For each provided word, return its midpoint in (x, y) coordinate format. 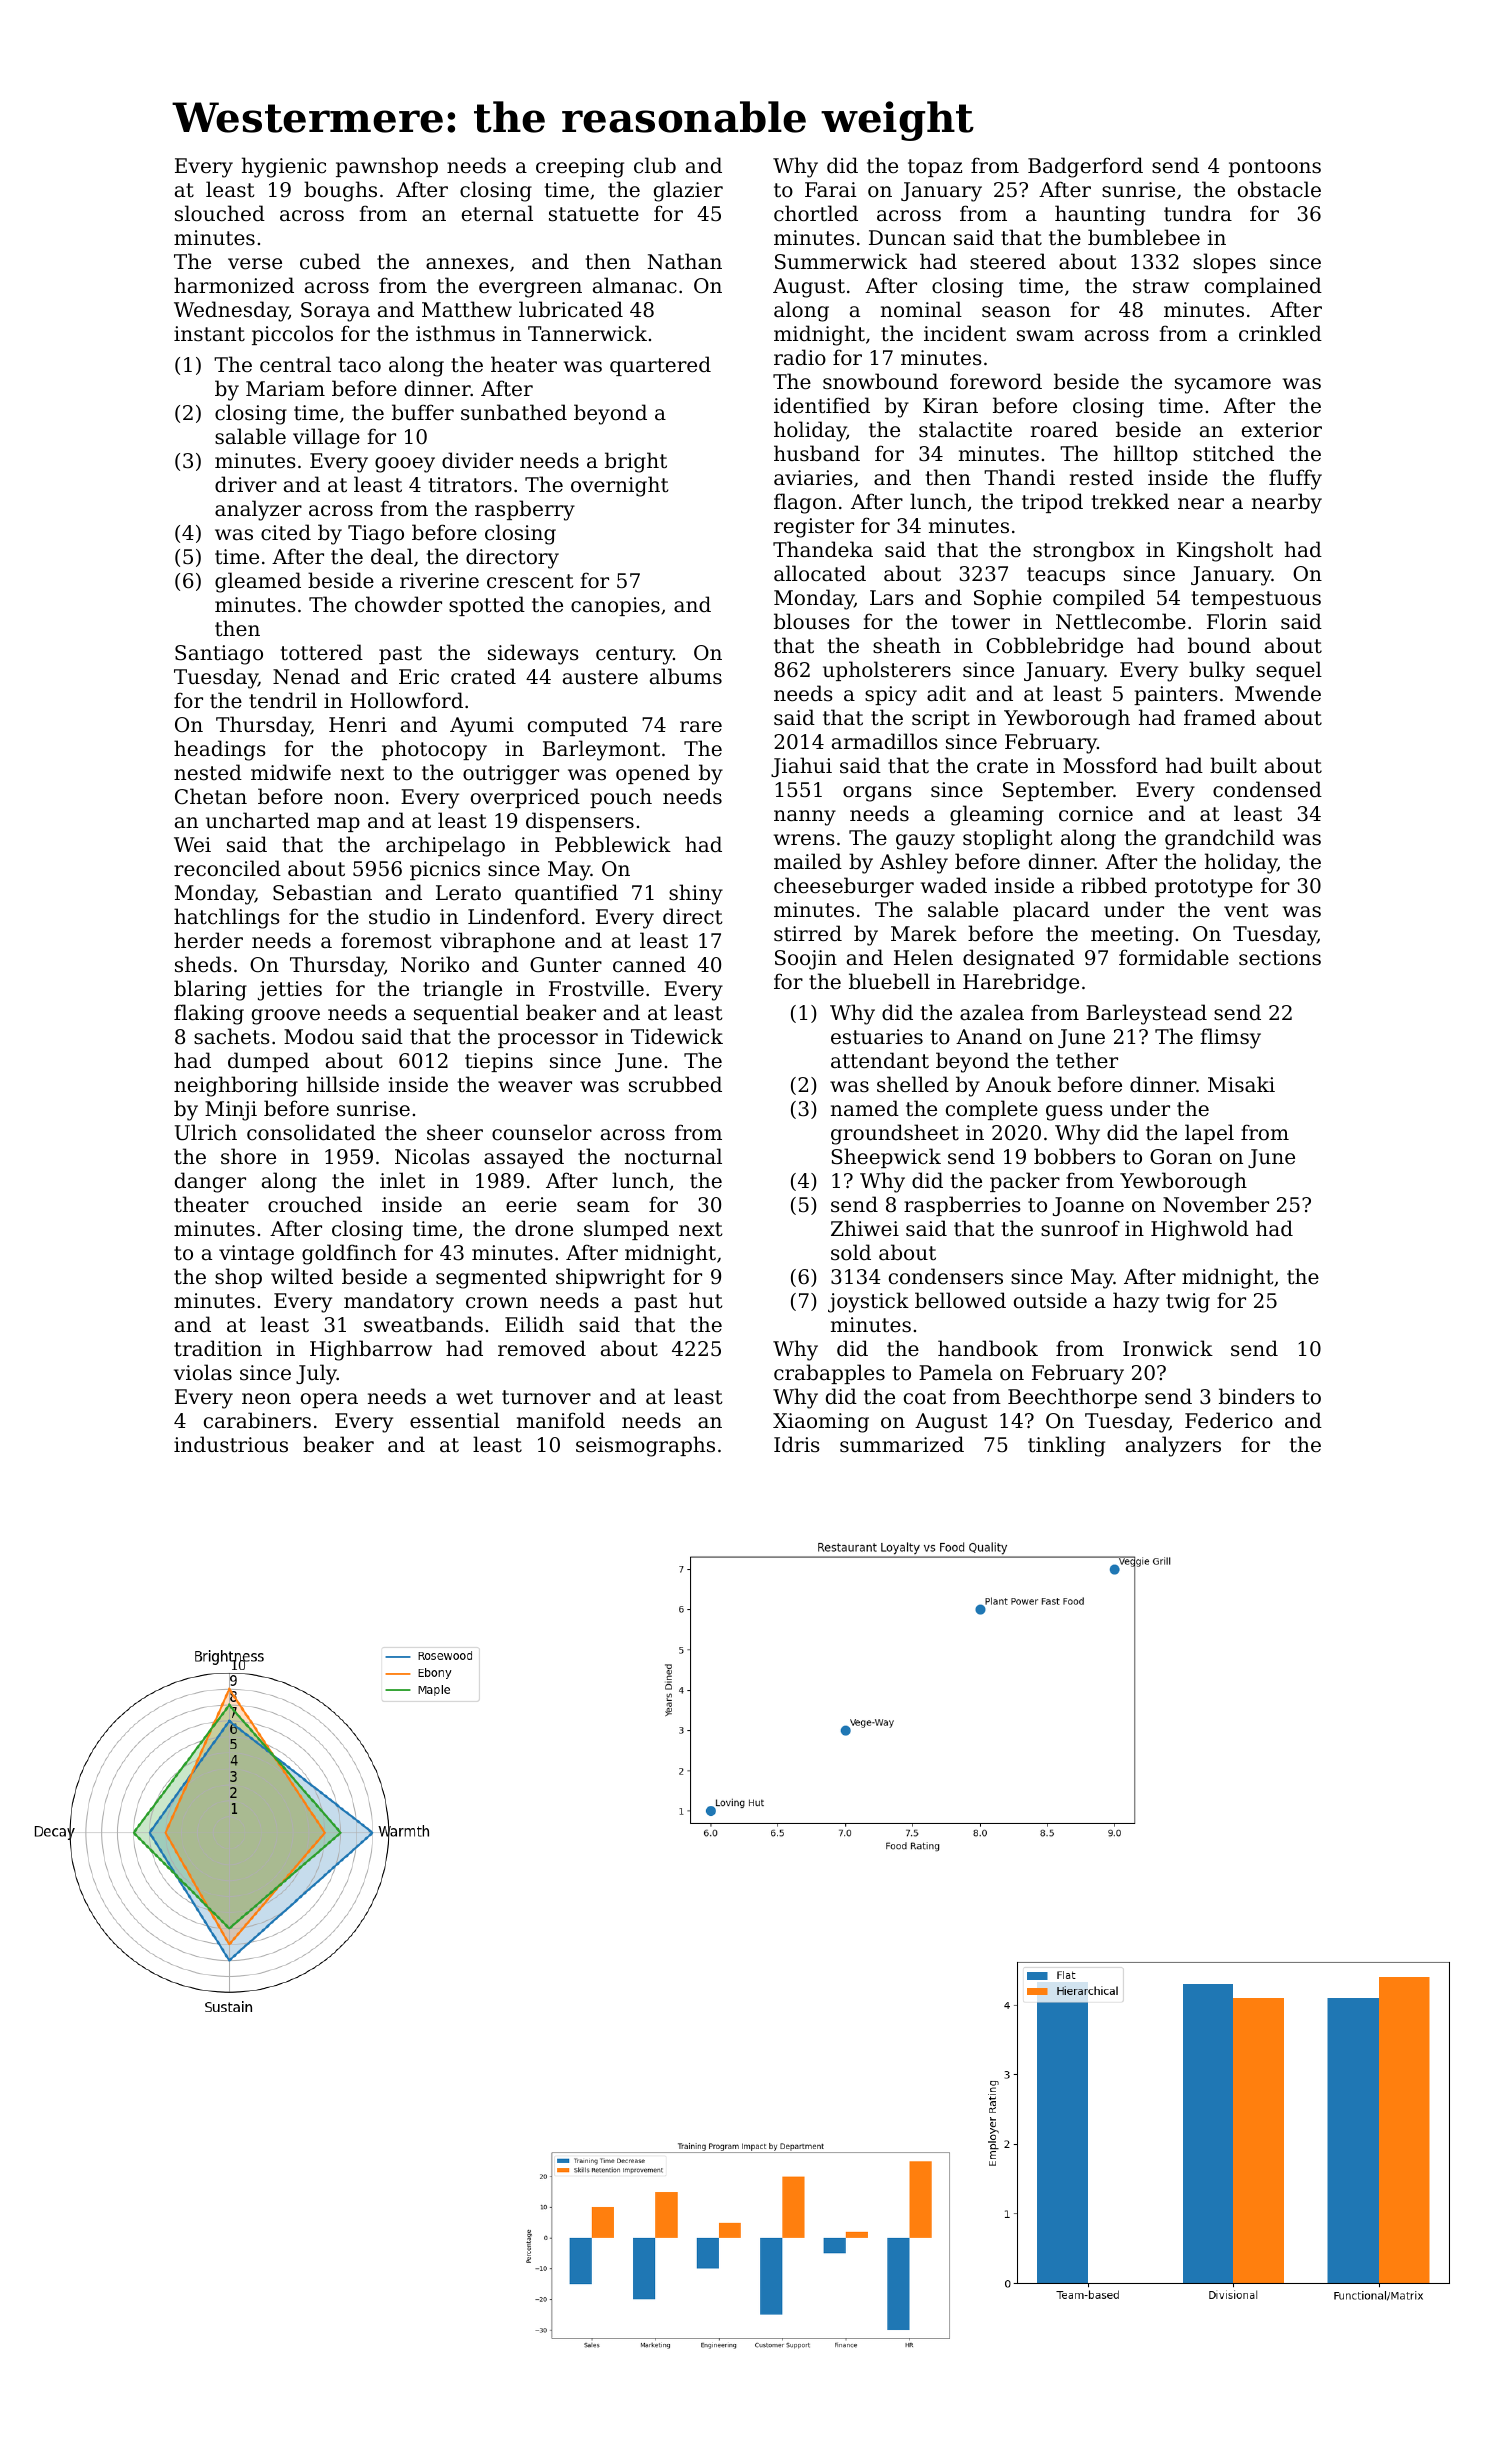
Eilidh (534, 1324)
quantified (566, 894)
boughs (340, 191)
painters (1176, 695)
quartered (660, 366)
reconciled (227, 868)
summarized (902, 1444)
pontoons (1275, 168)
